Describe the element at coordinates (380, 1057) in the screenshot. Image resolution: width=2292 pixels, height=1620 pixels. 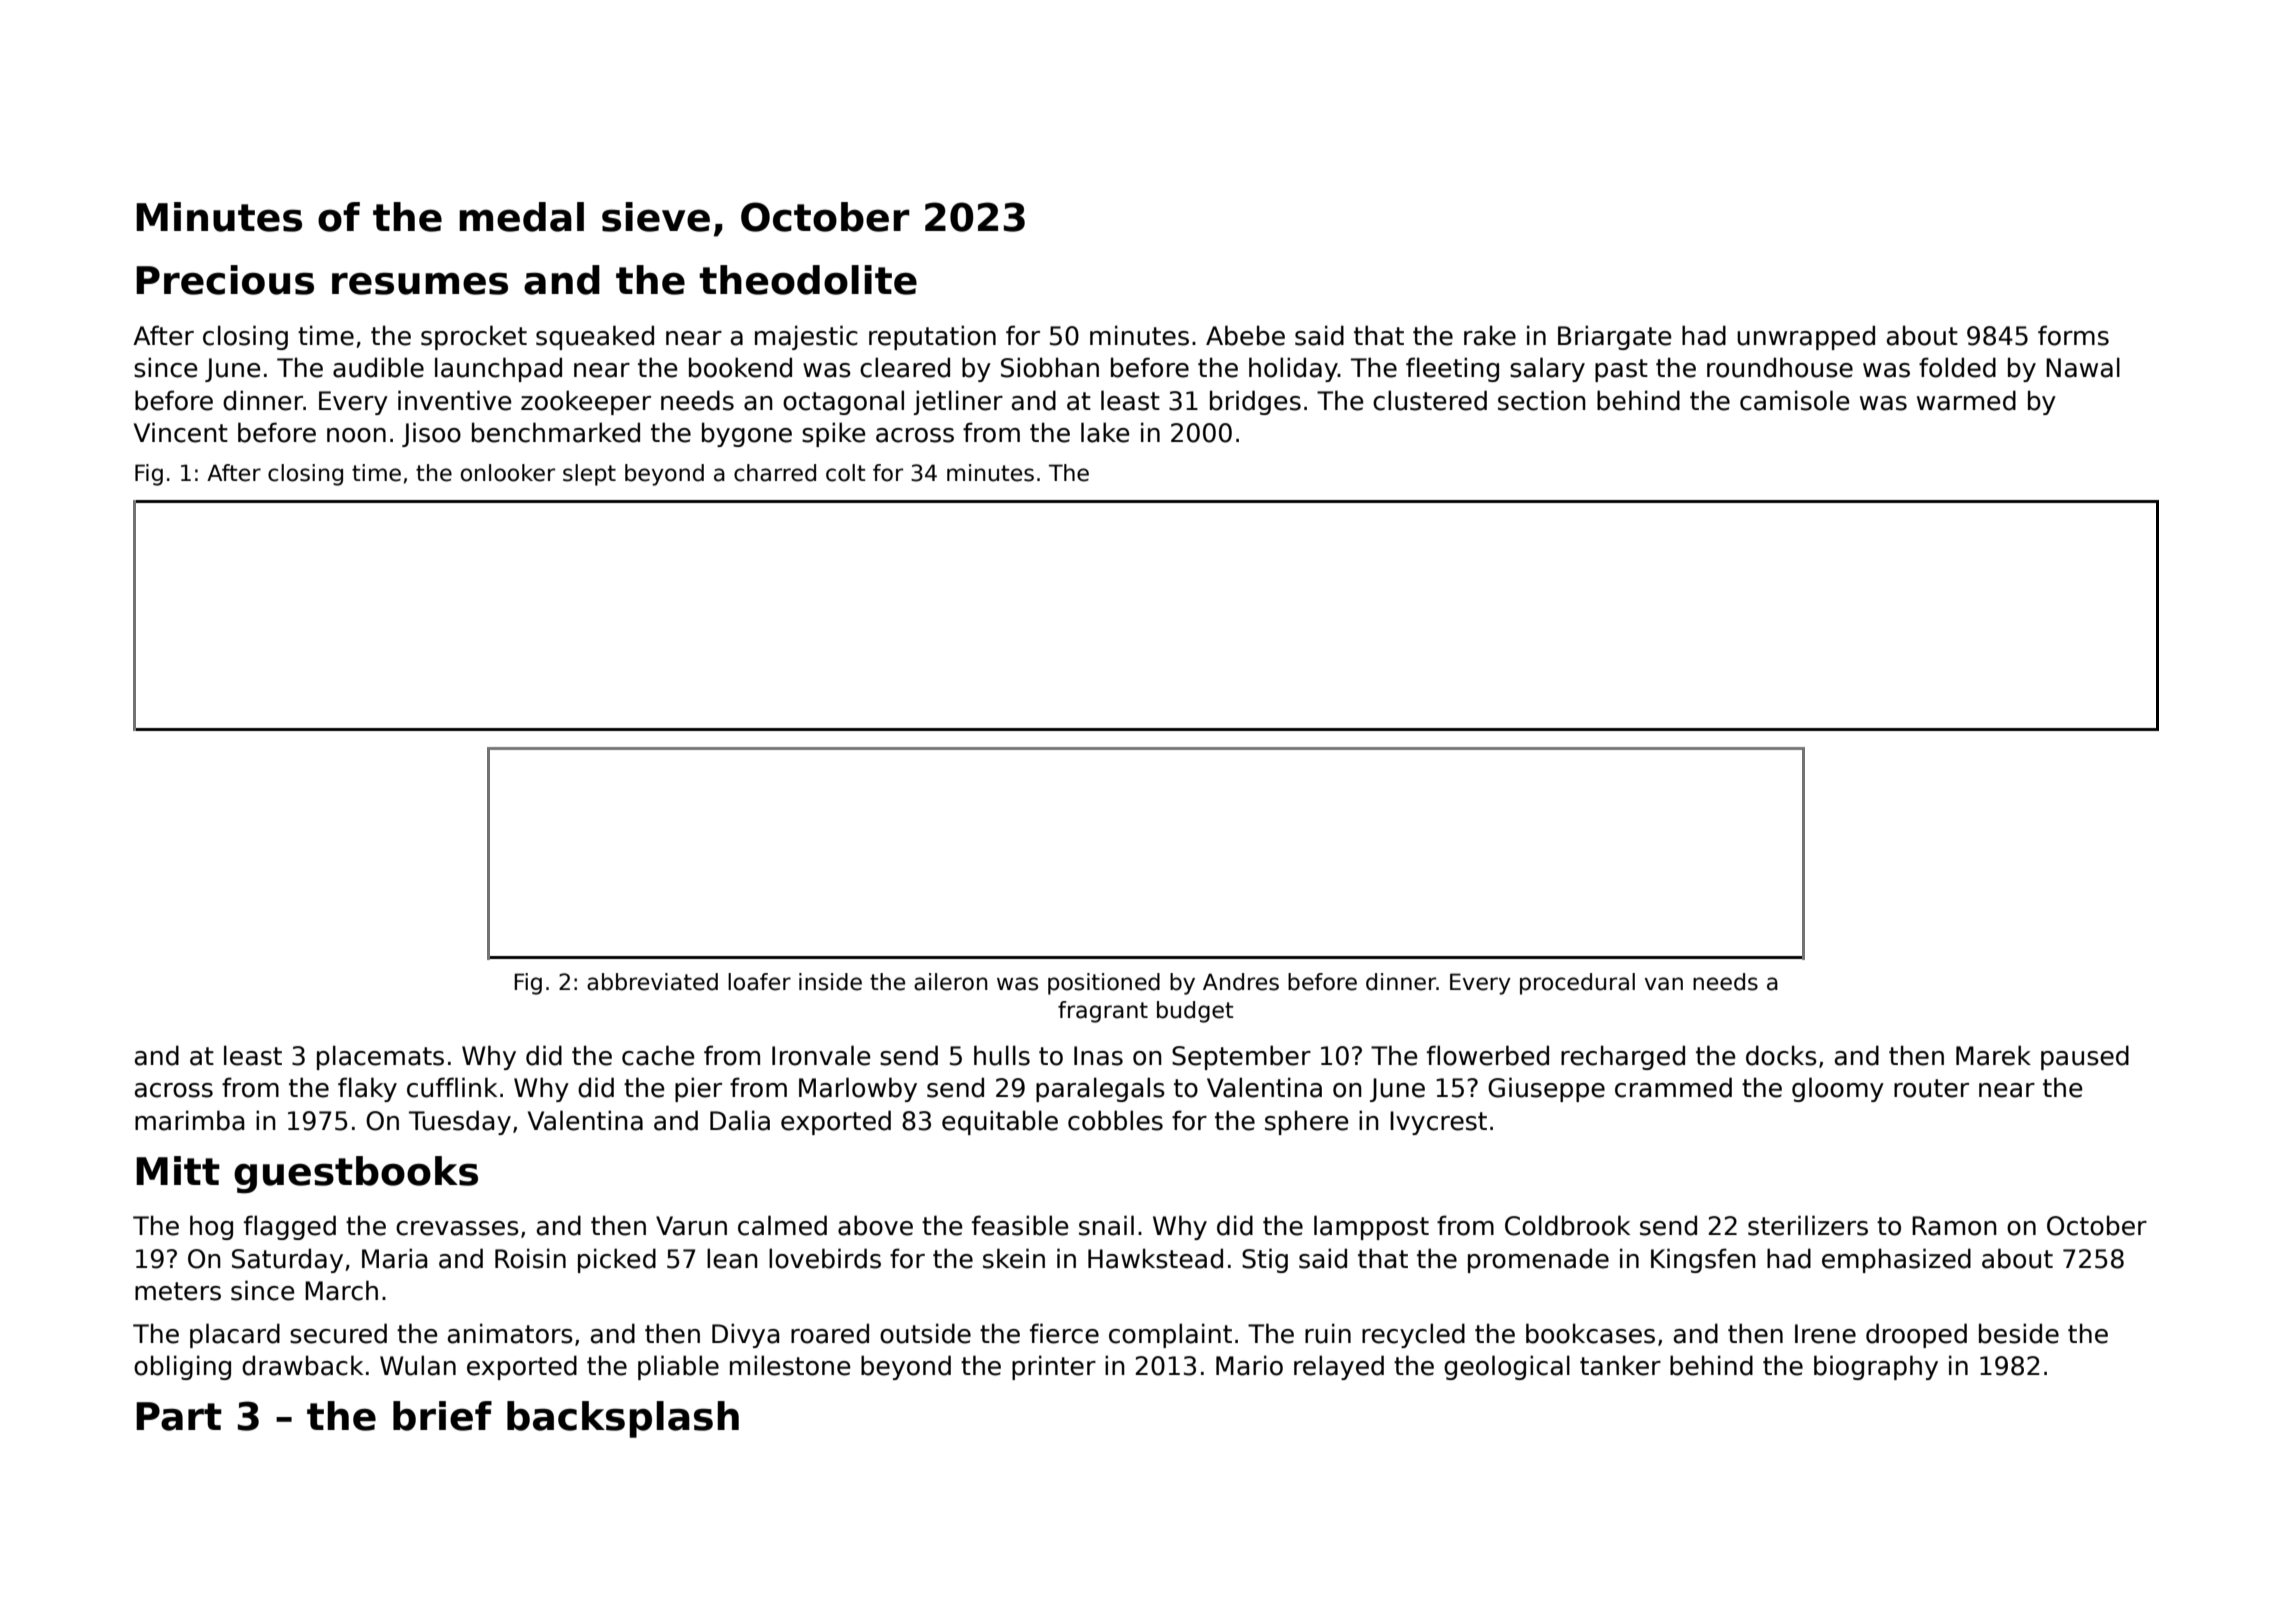
I see `placemats` at that location.
